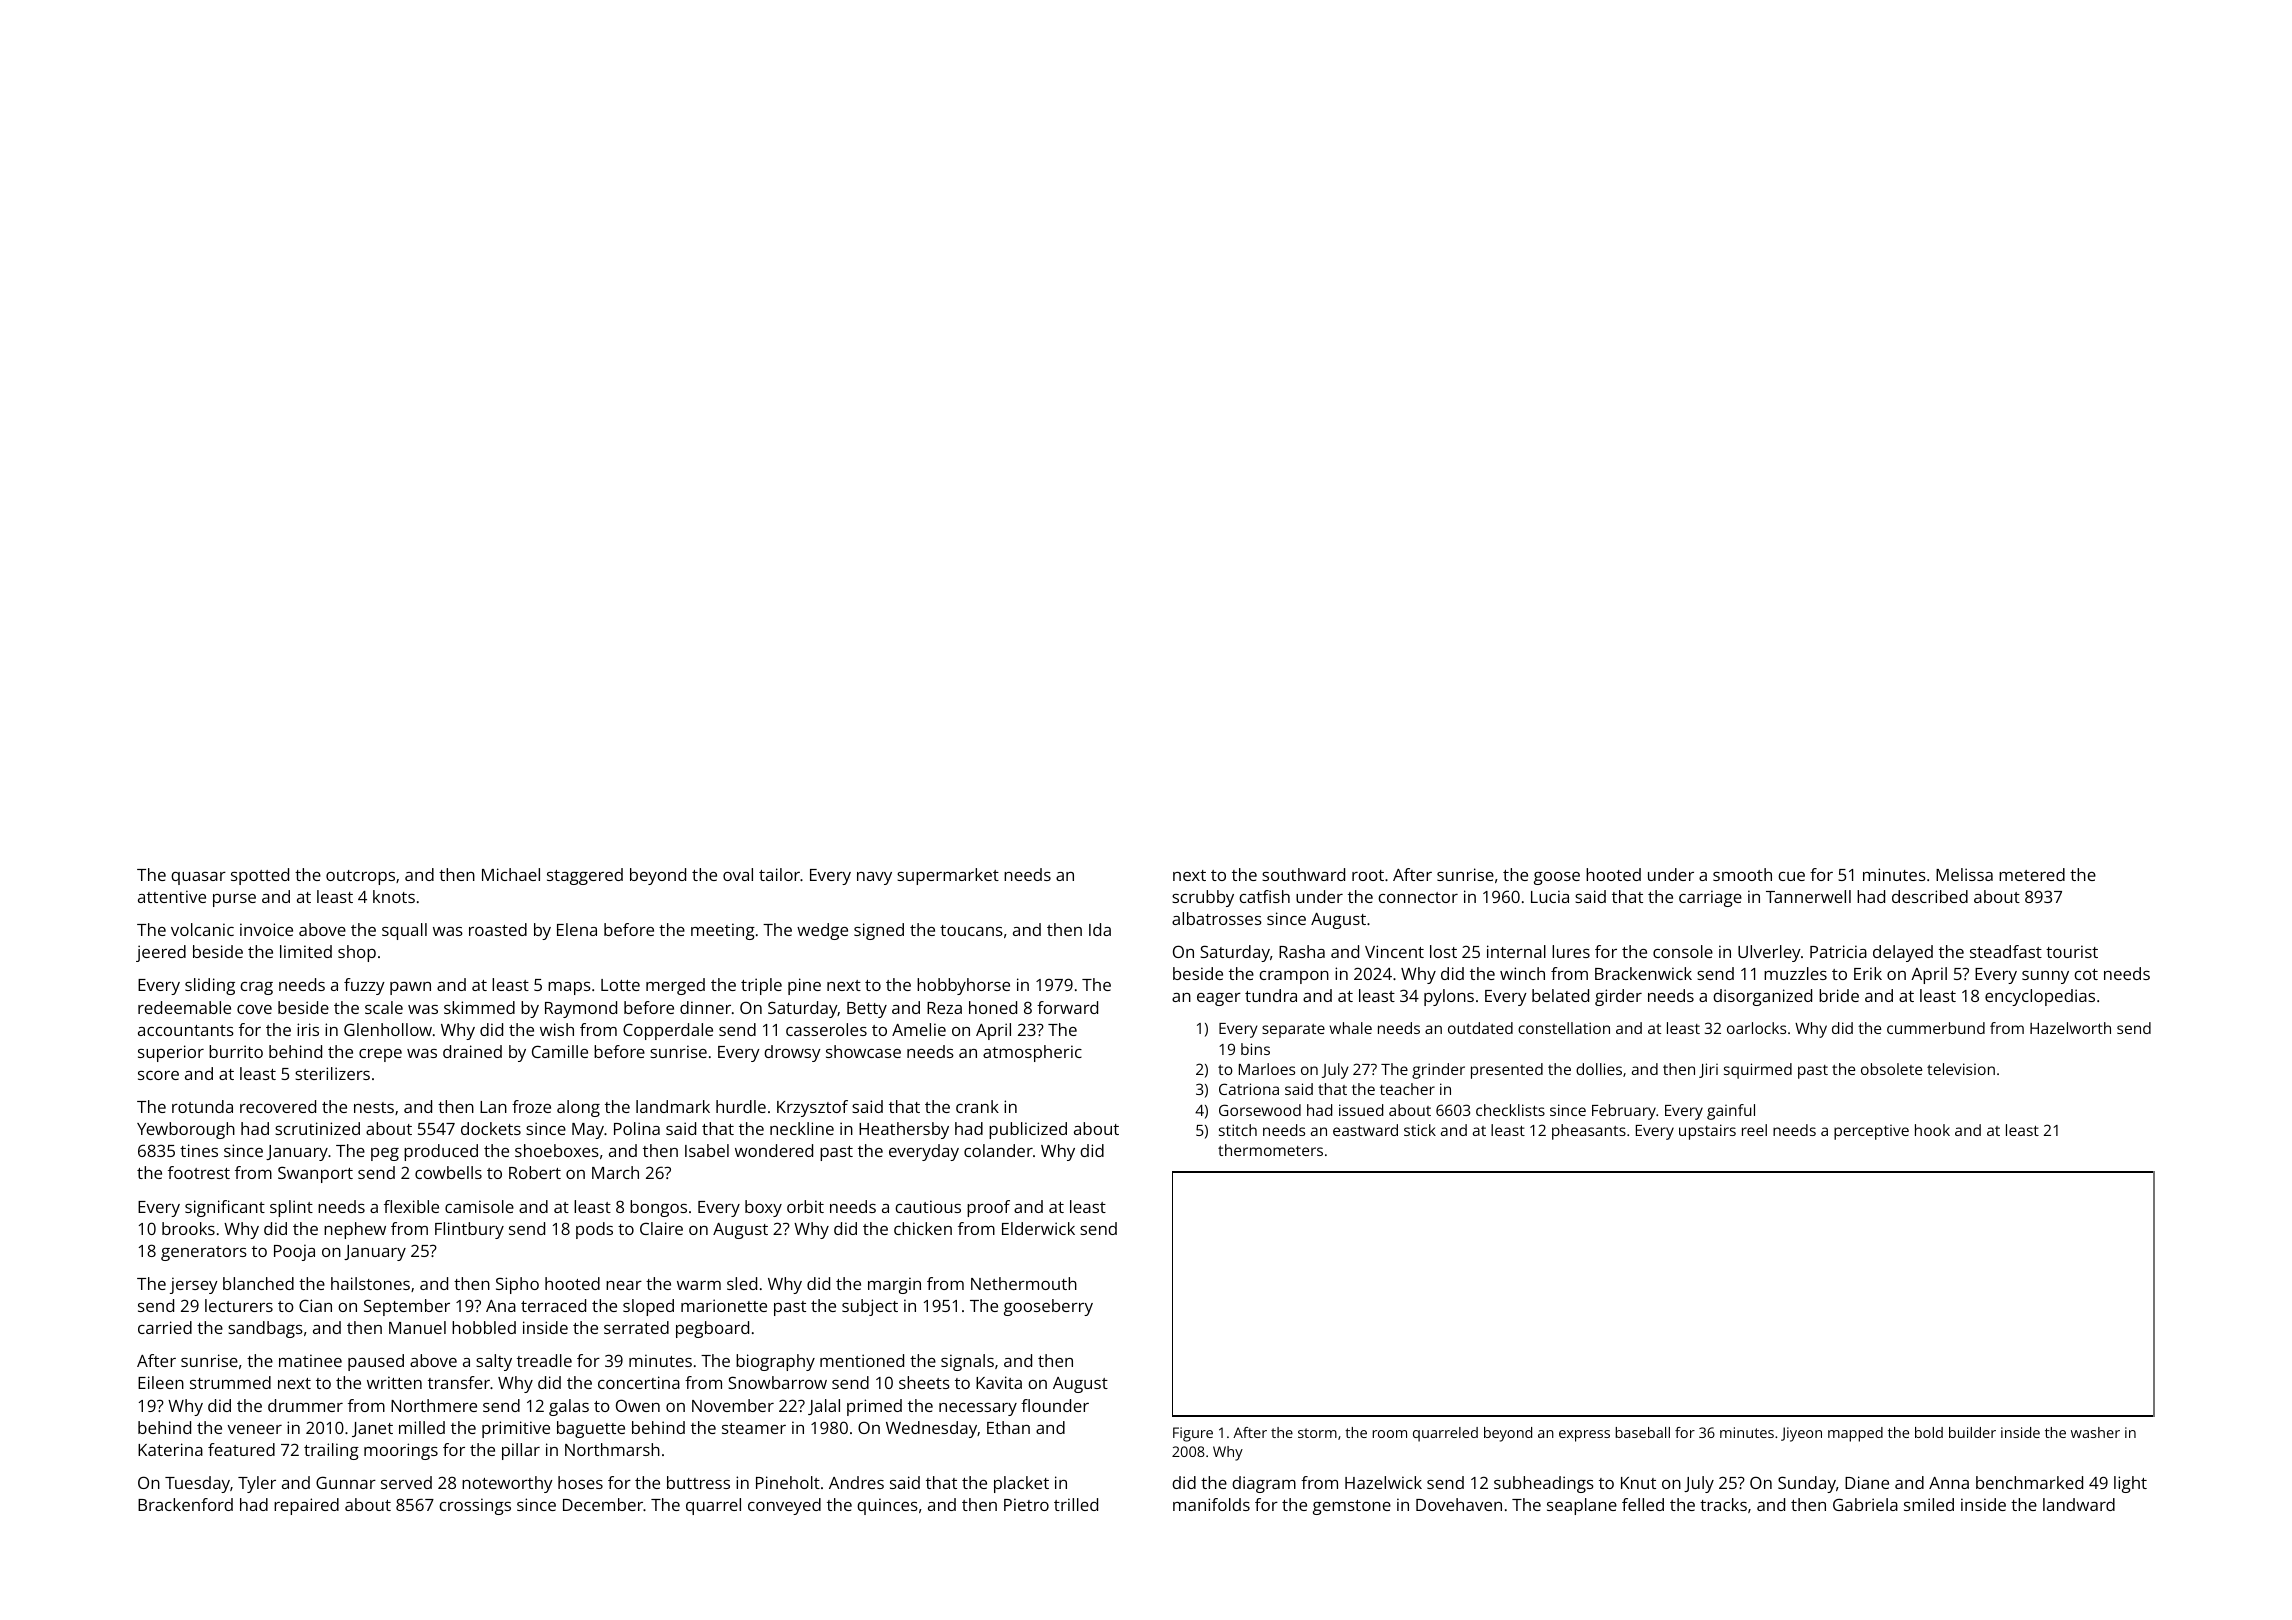 The width and height of the page is (2292, 1620). Describe the element at coordinates (1255, 1049) in the page. I see `bins` at that location.
